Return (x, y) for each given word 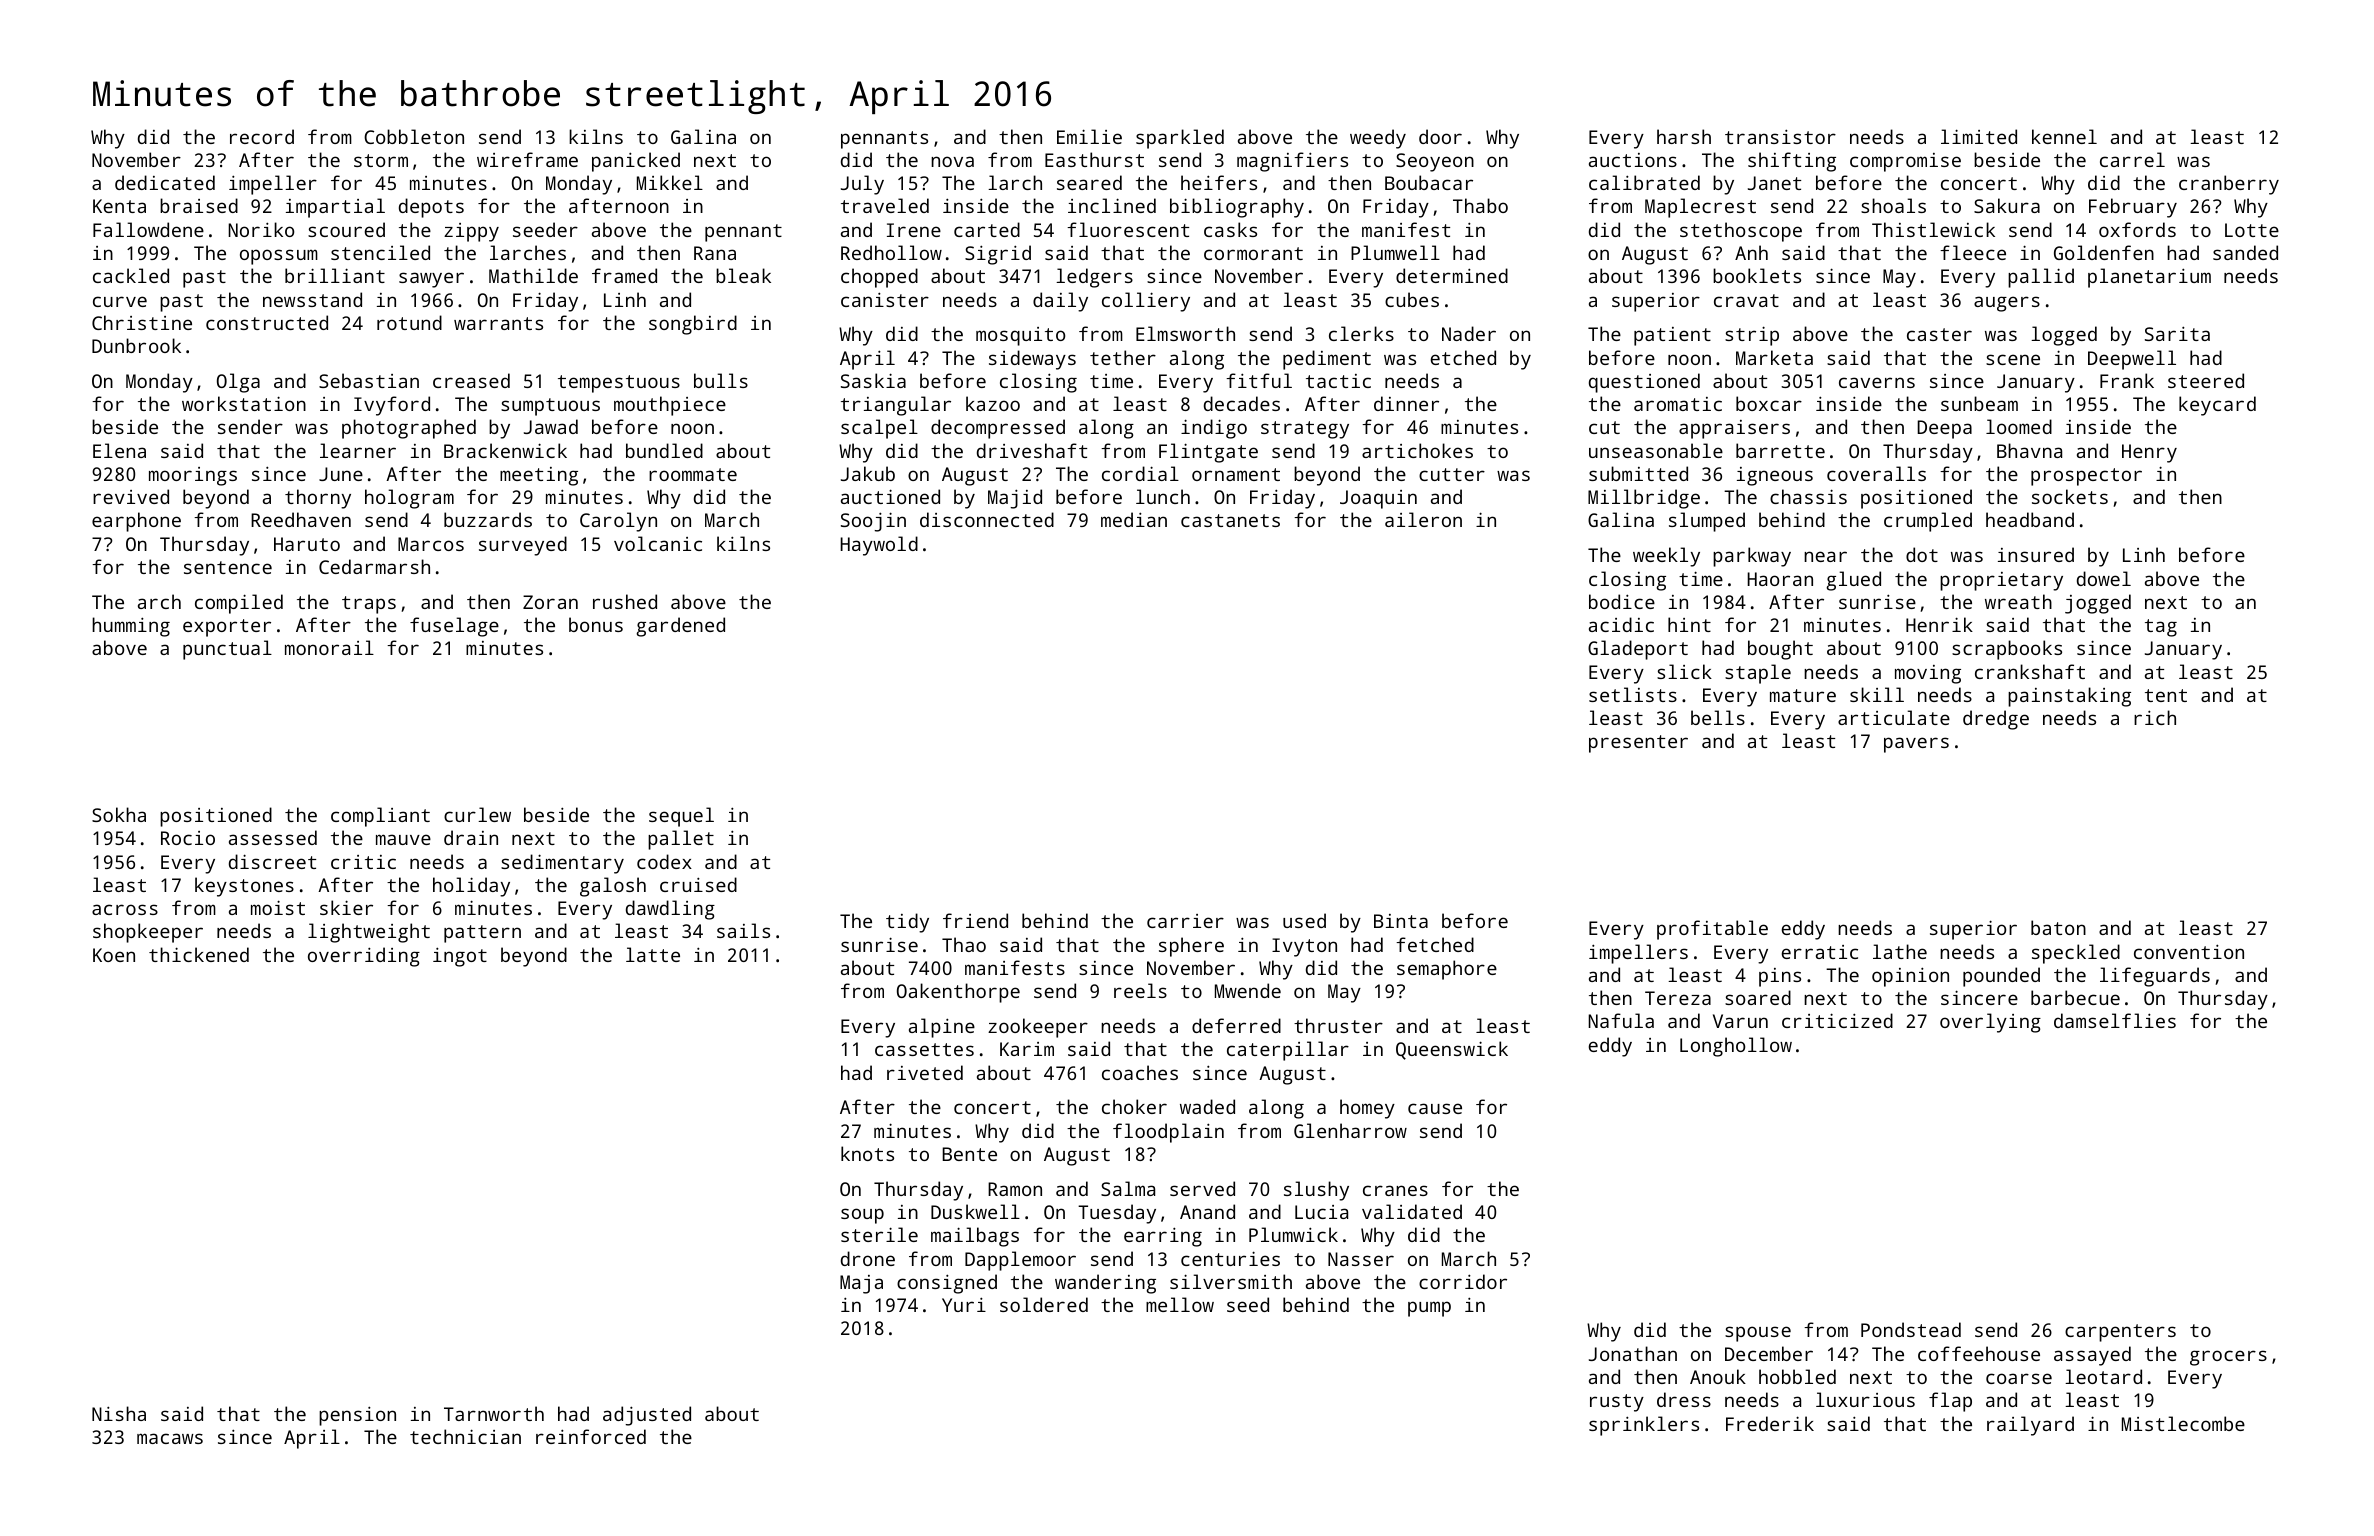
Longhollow (1736, 1047)
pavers (1916, 745)
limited (1979, 136)
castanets (1230, 520)
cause (1435, 1108)
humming (131, 627)
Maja (861, 1284)
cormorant (1253, 253)
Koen (114, 955)
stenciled (380, 252)
